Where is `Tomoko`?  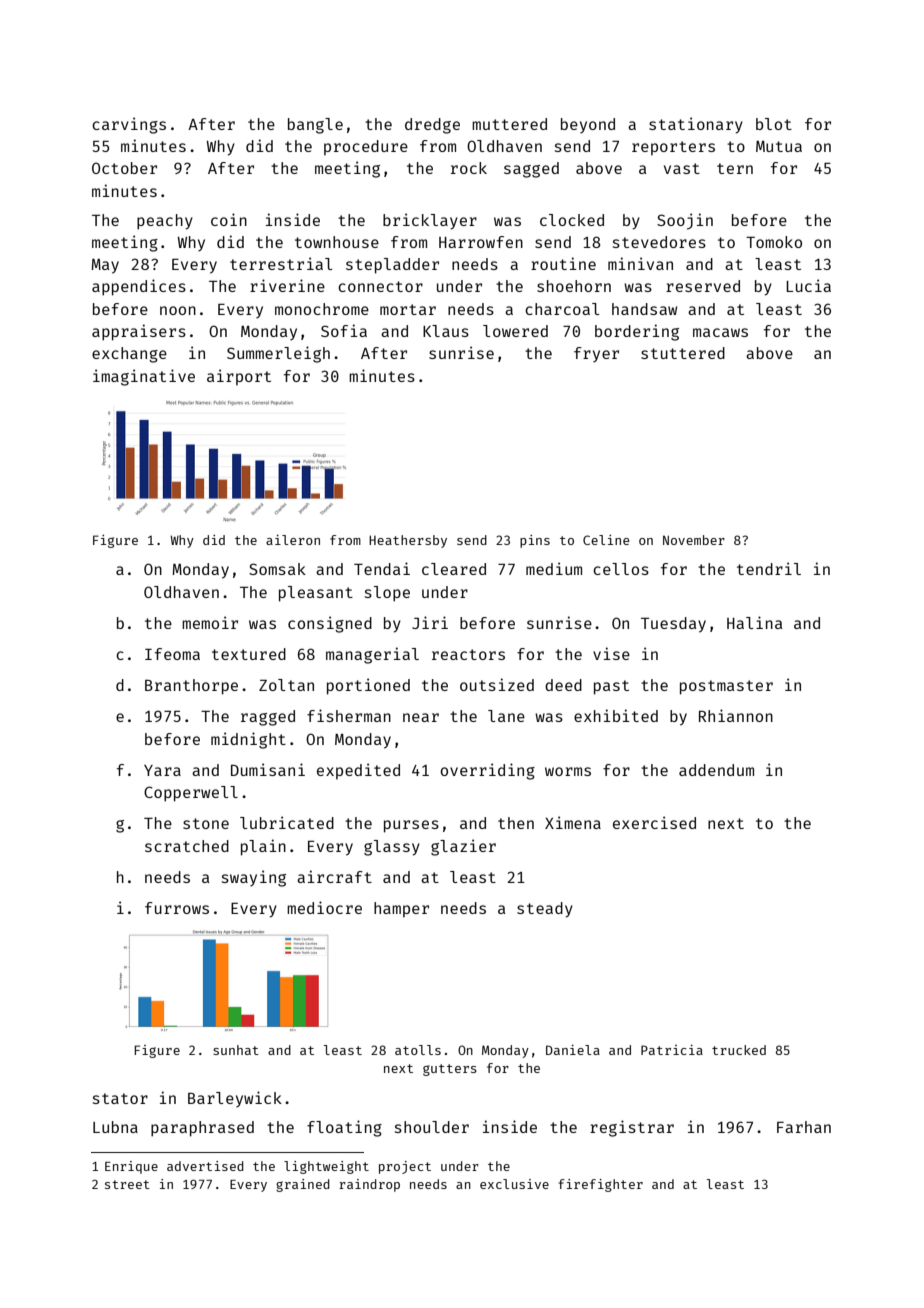 Tomoko is located at coordinates (774, 242).
